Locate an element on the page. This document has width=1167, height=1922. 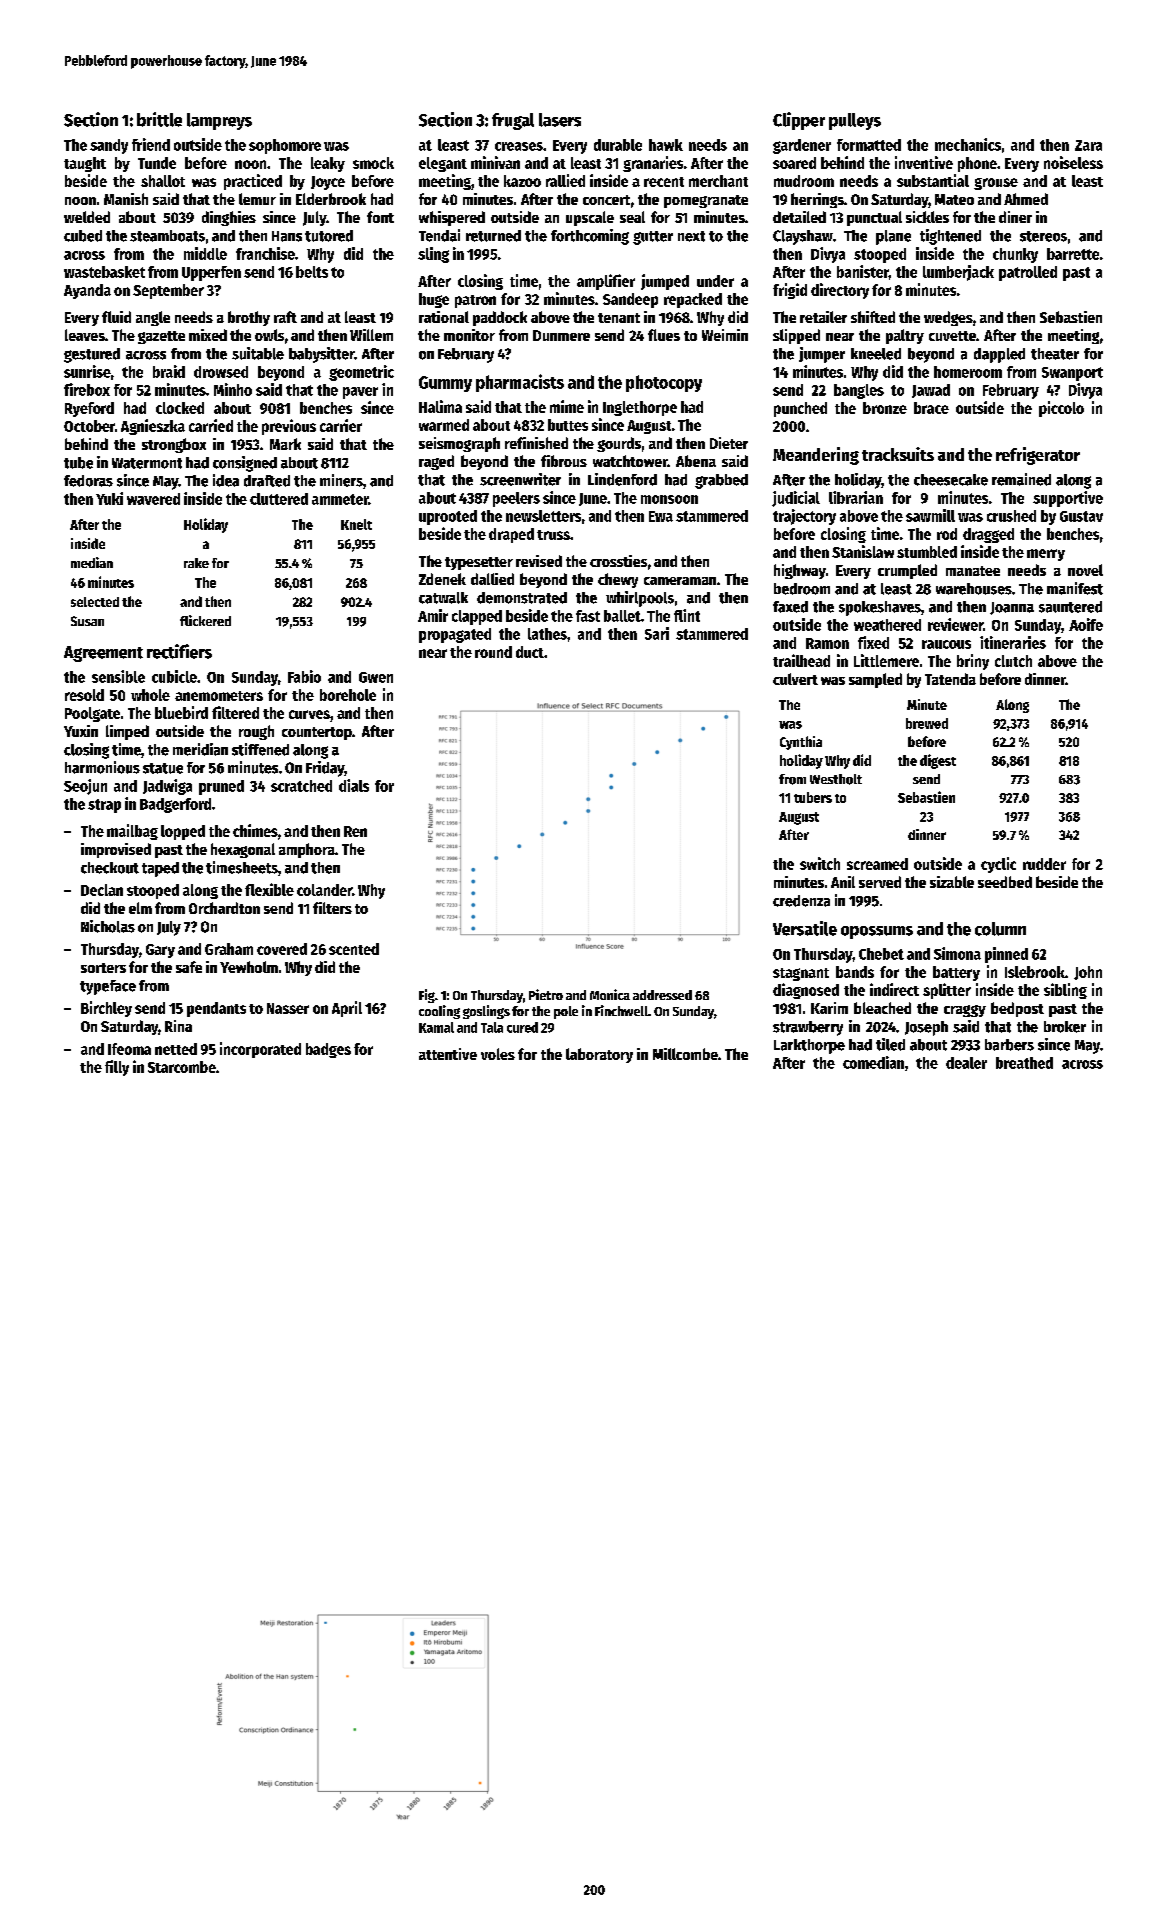
pulleys is located at coordinates (855, 121).
